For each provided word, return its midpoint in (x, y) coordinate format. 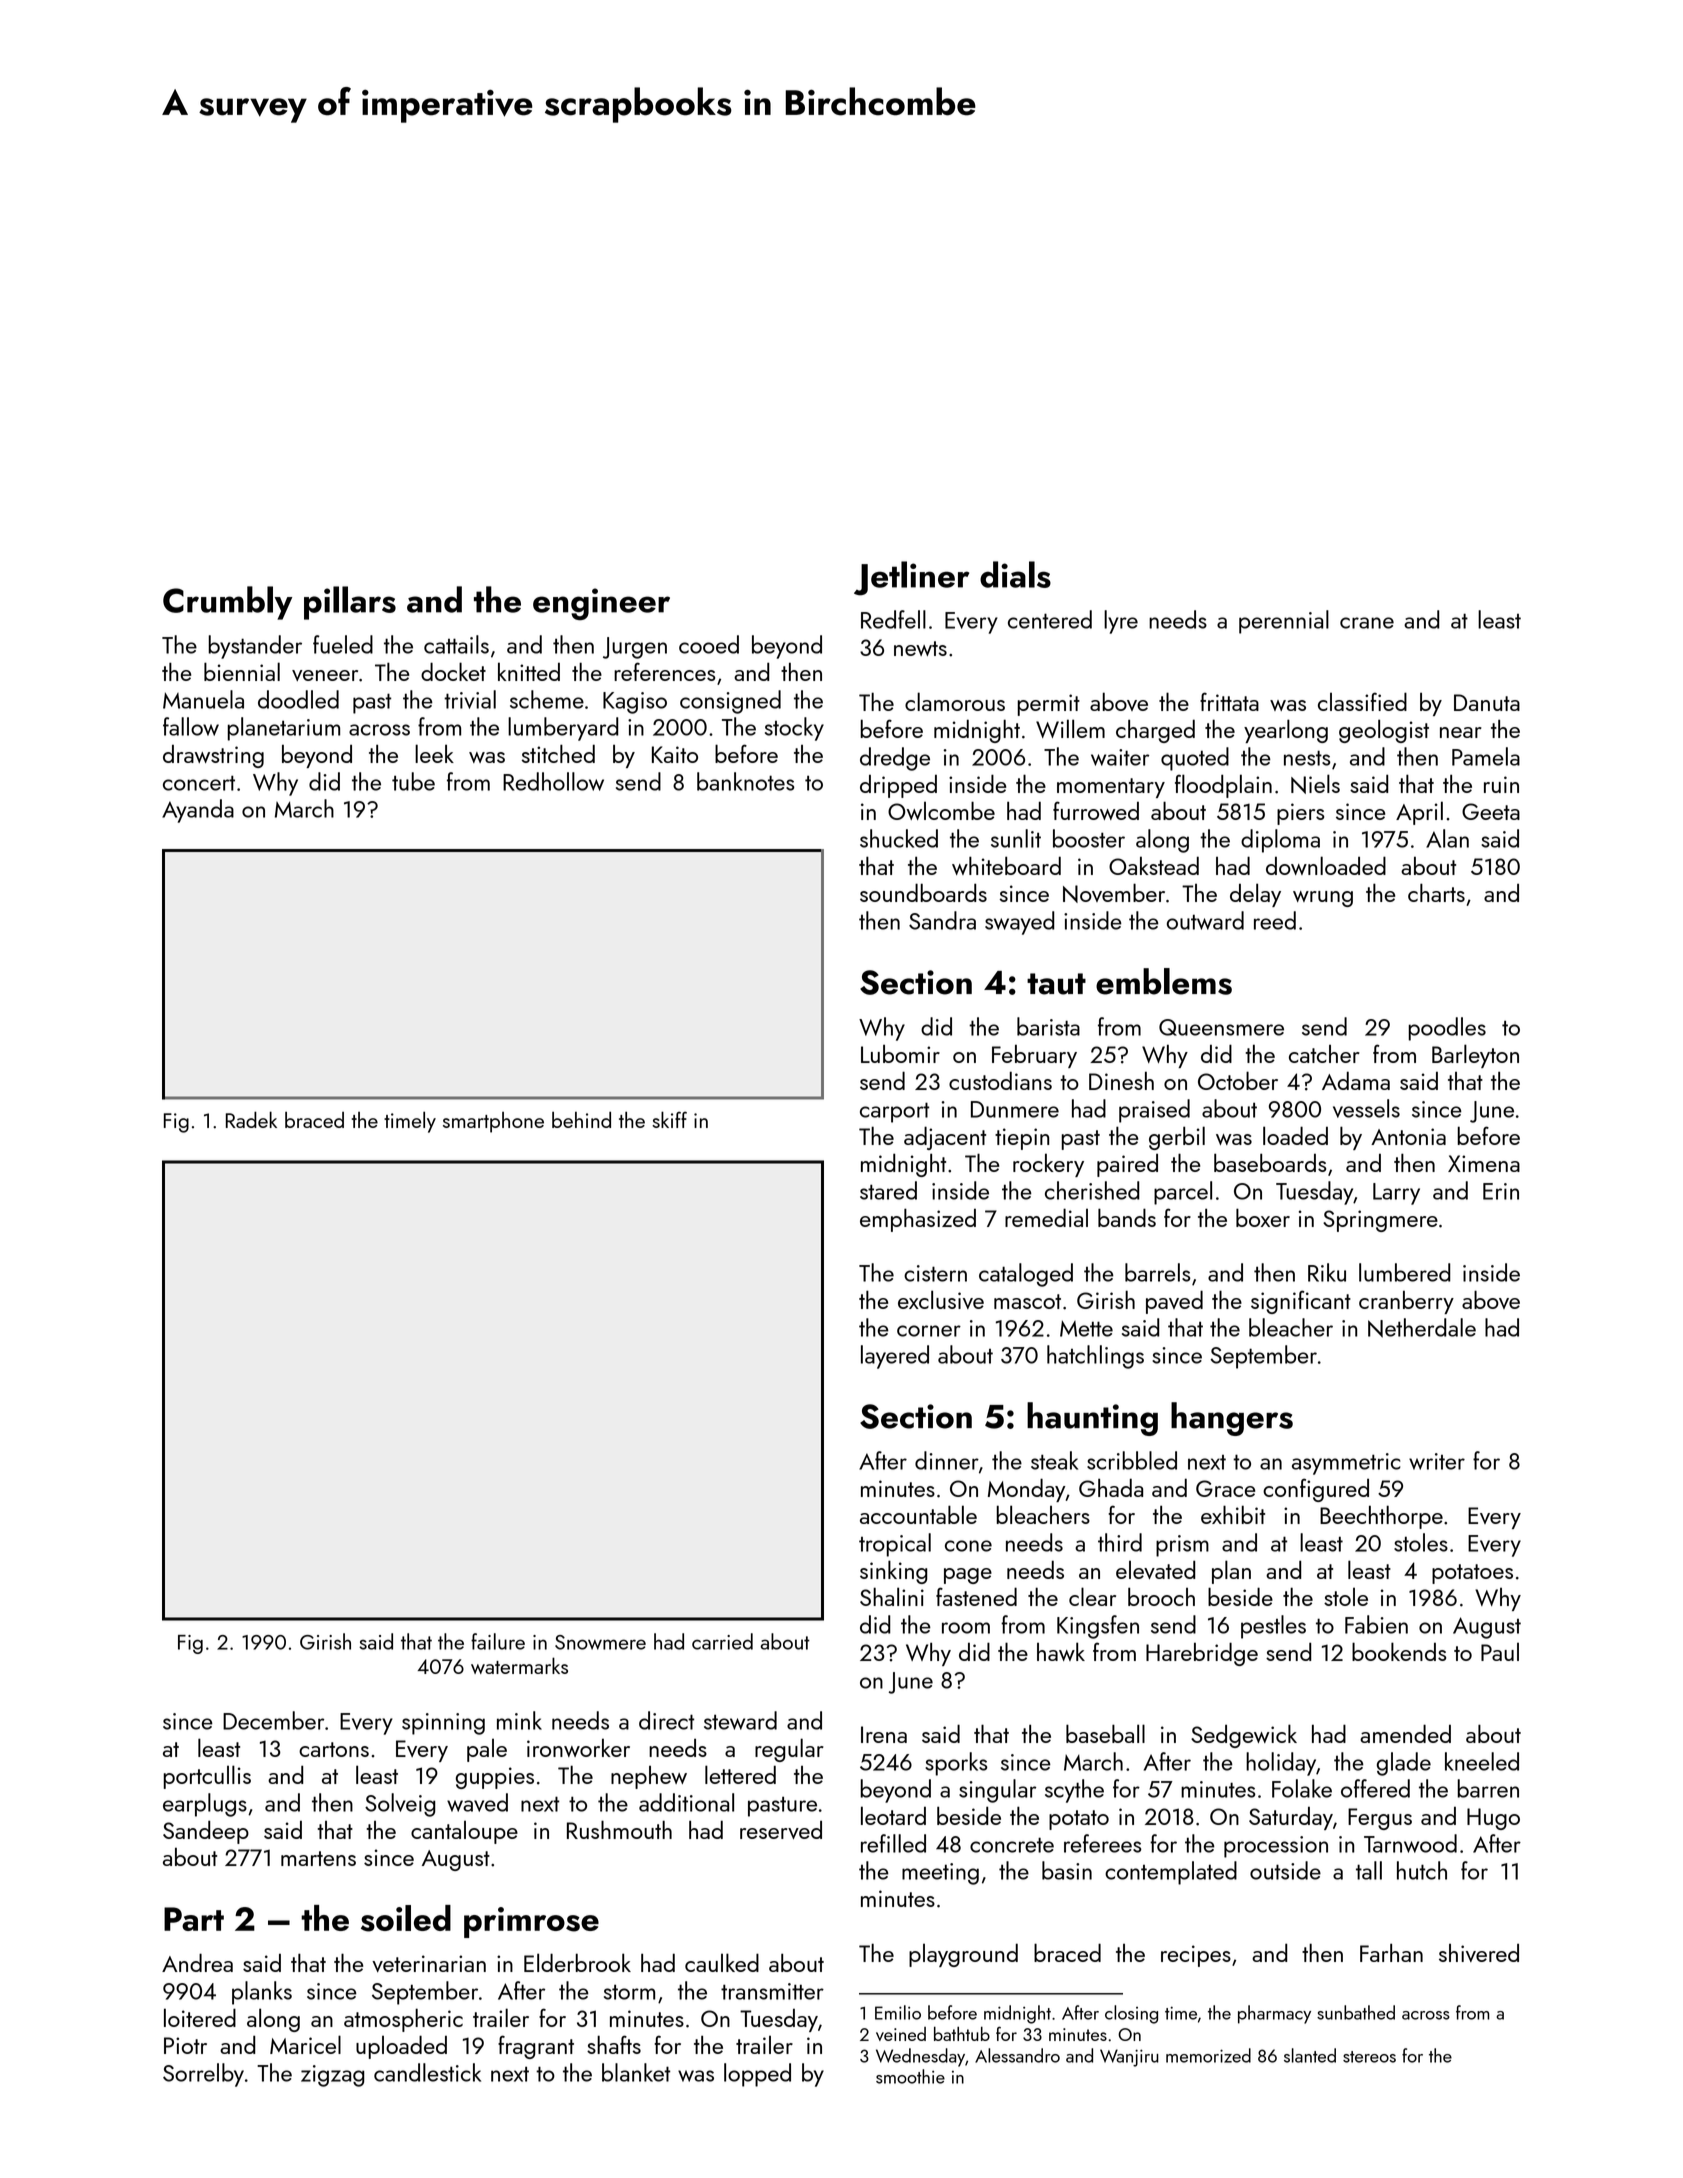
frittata (1229, 701)
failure (498, 1641)
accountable (918, 1514)
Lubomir (900, 1054)
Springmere (1380, 1221)
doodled (298, 699)
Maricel (305, 2044)
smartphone (493, 1122)
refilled (893, 1843)
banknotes (746, 781)
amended (1405, 1733)
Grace (1225, 1488)
